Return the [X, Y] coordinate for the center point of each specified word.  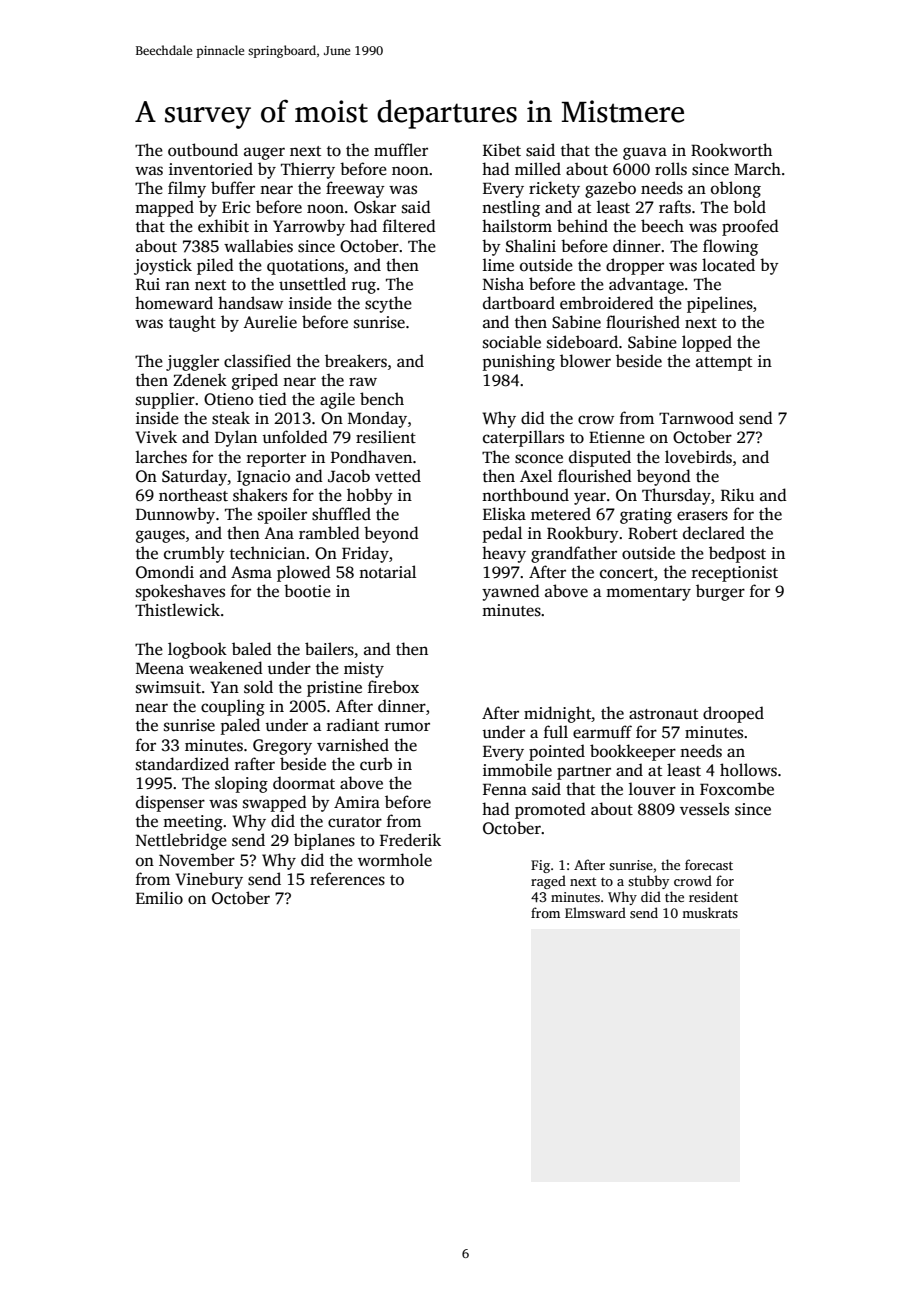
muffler [401, 149]
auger [264, 153]
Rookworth [731, 150]
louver [652, 788]
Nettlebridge [181, 841]
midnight [558, 714]
